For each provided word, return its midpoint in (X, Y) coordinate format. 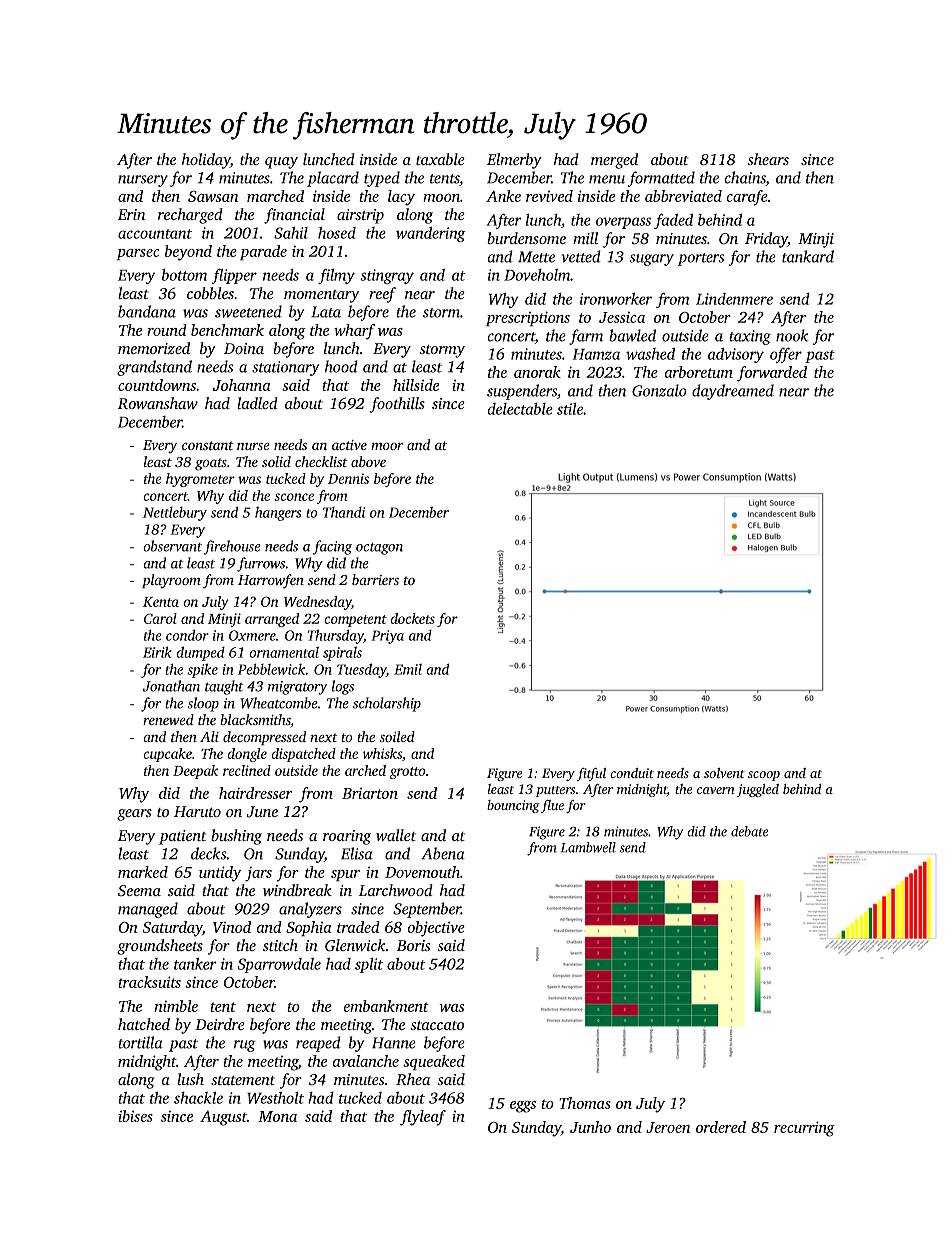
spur (345, 875)
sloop (203, 704)
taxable (440, 159)
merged (614, 161)
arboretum (699, 372)
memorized (154, 348)
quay (281, 163)
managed (148, 910)
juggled (758, 790)
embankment (386, 1006)
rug (245, 1046)
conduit (632, 773)
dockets (412, 618)
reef (382, 295)
